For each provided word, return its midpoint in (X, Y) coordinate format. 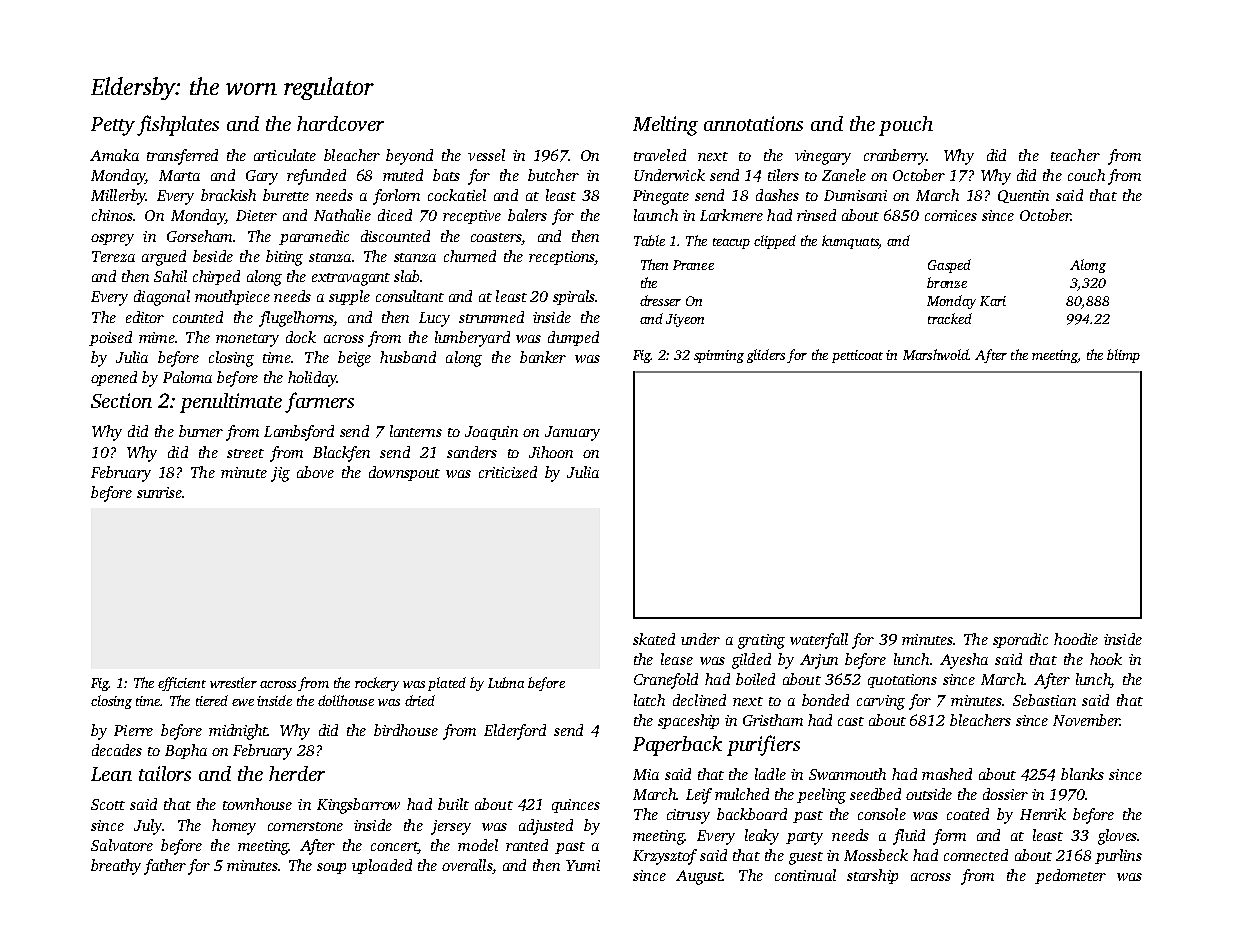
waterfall (819, 641)
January (572, 433)
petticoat (857, 356)
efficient (182, 684)
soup (331, 868)
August (699, 877)
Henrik (1043, 814)
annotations (753, 123)
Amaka (114, 155)
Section (121, 400)
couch (1086, 175)
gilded (751, 661)
